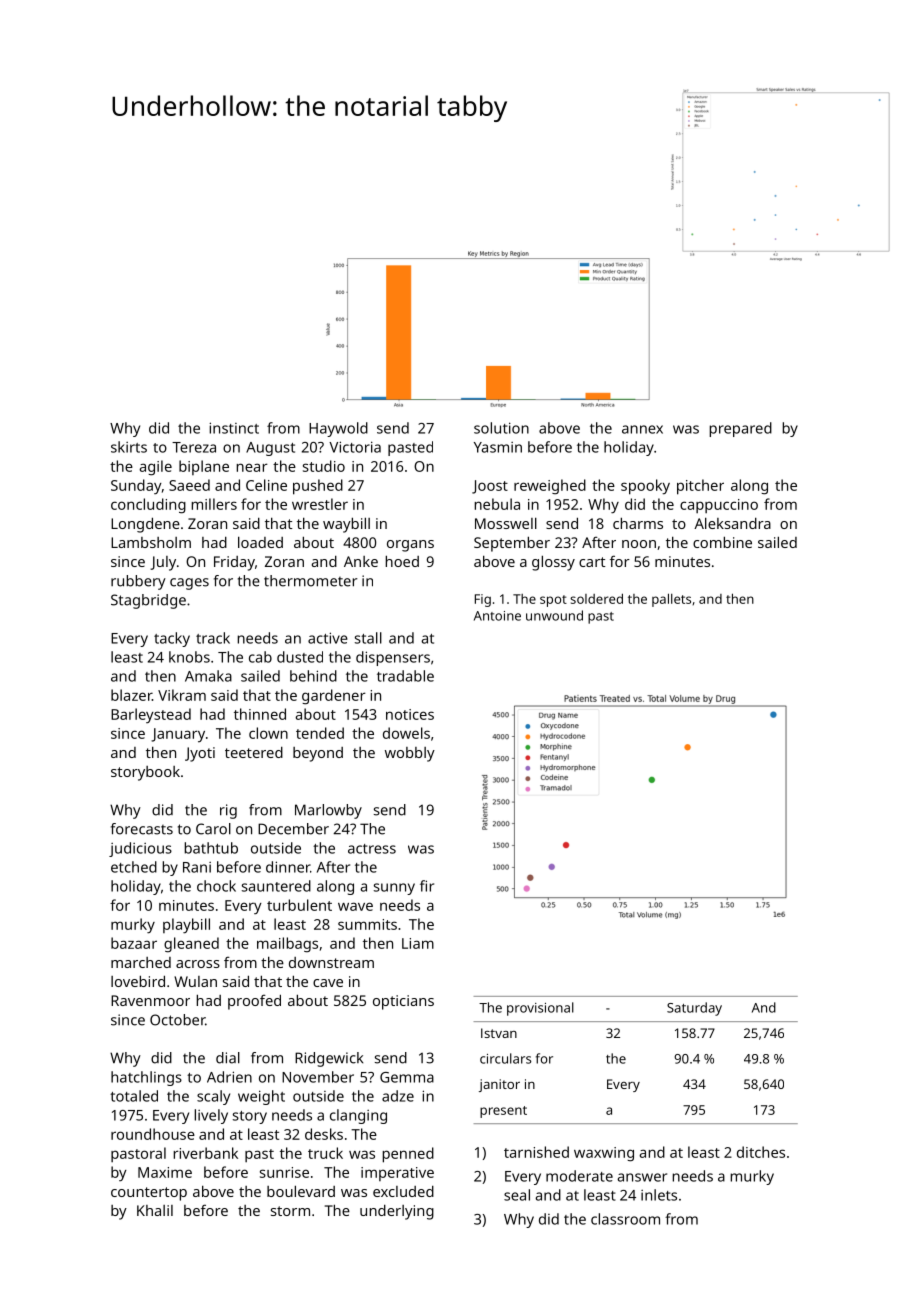 The width and height of the screenshot is (908, 1316). Describe the element at coordinates (722, 542) in the screenshot. I see `combine` at that location.
